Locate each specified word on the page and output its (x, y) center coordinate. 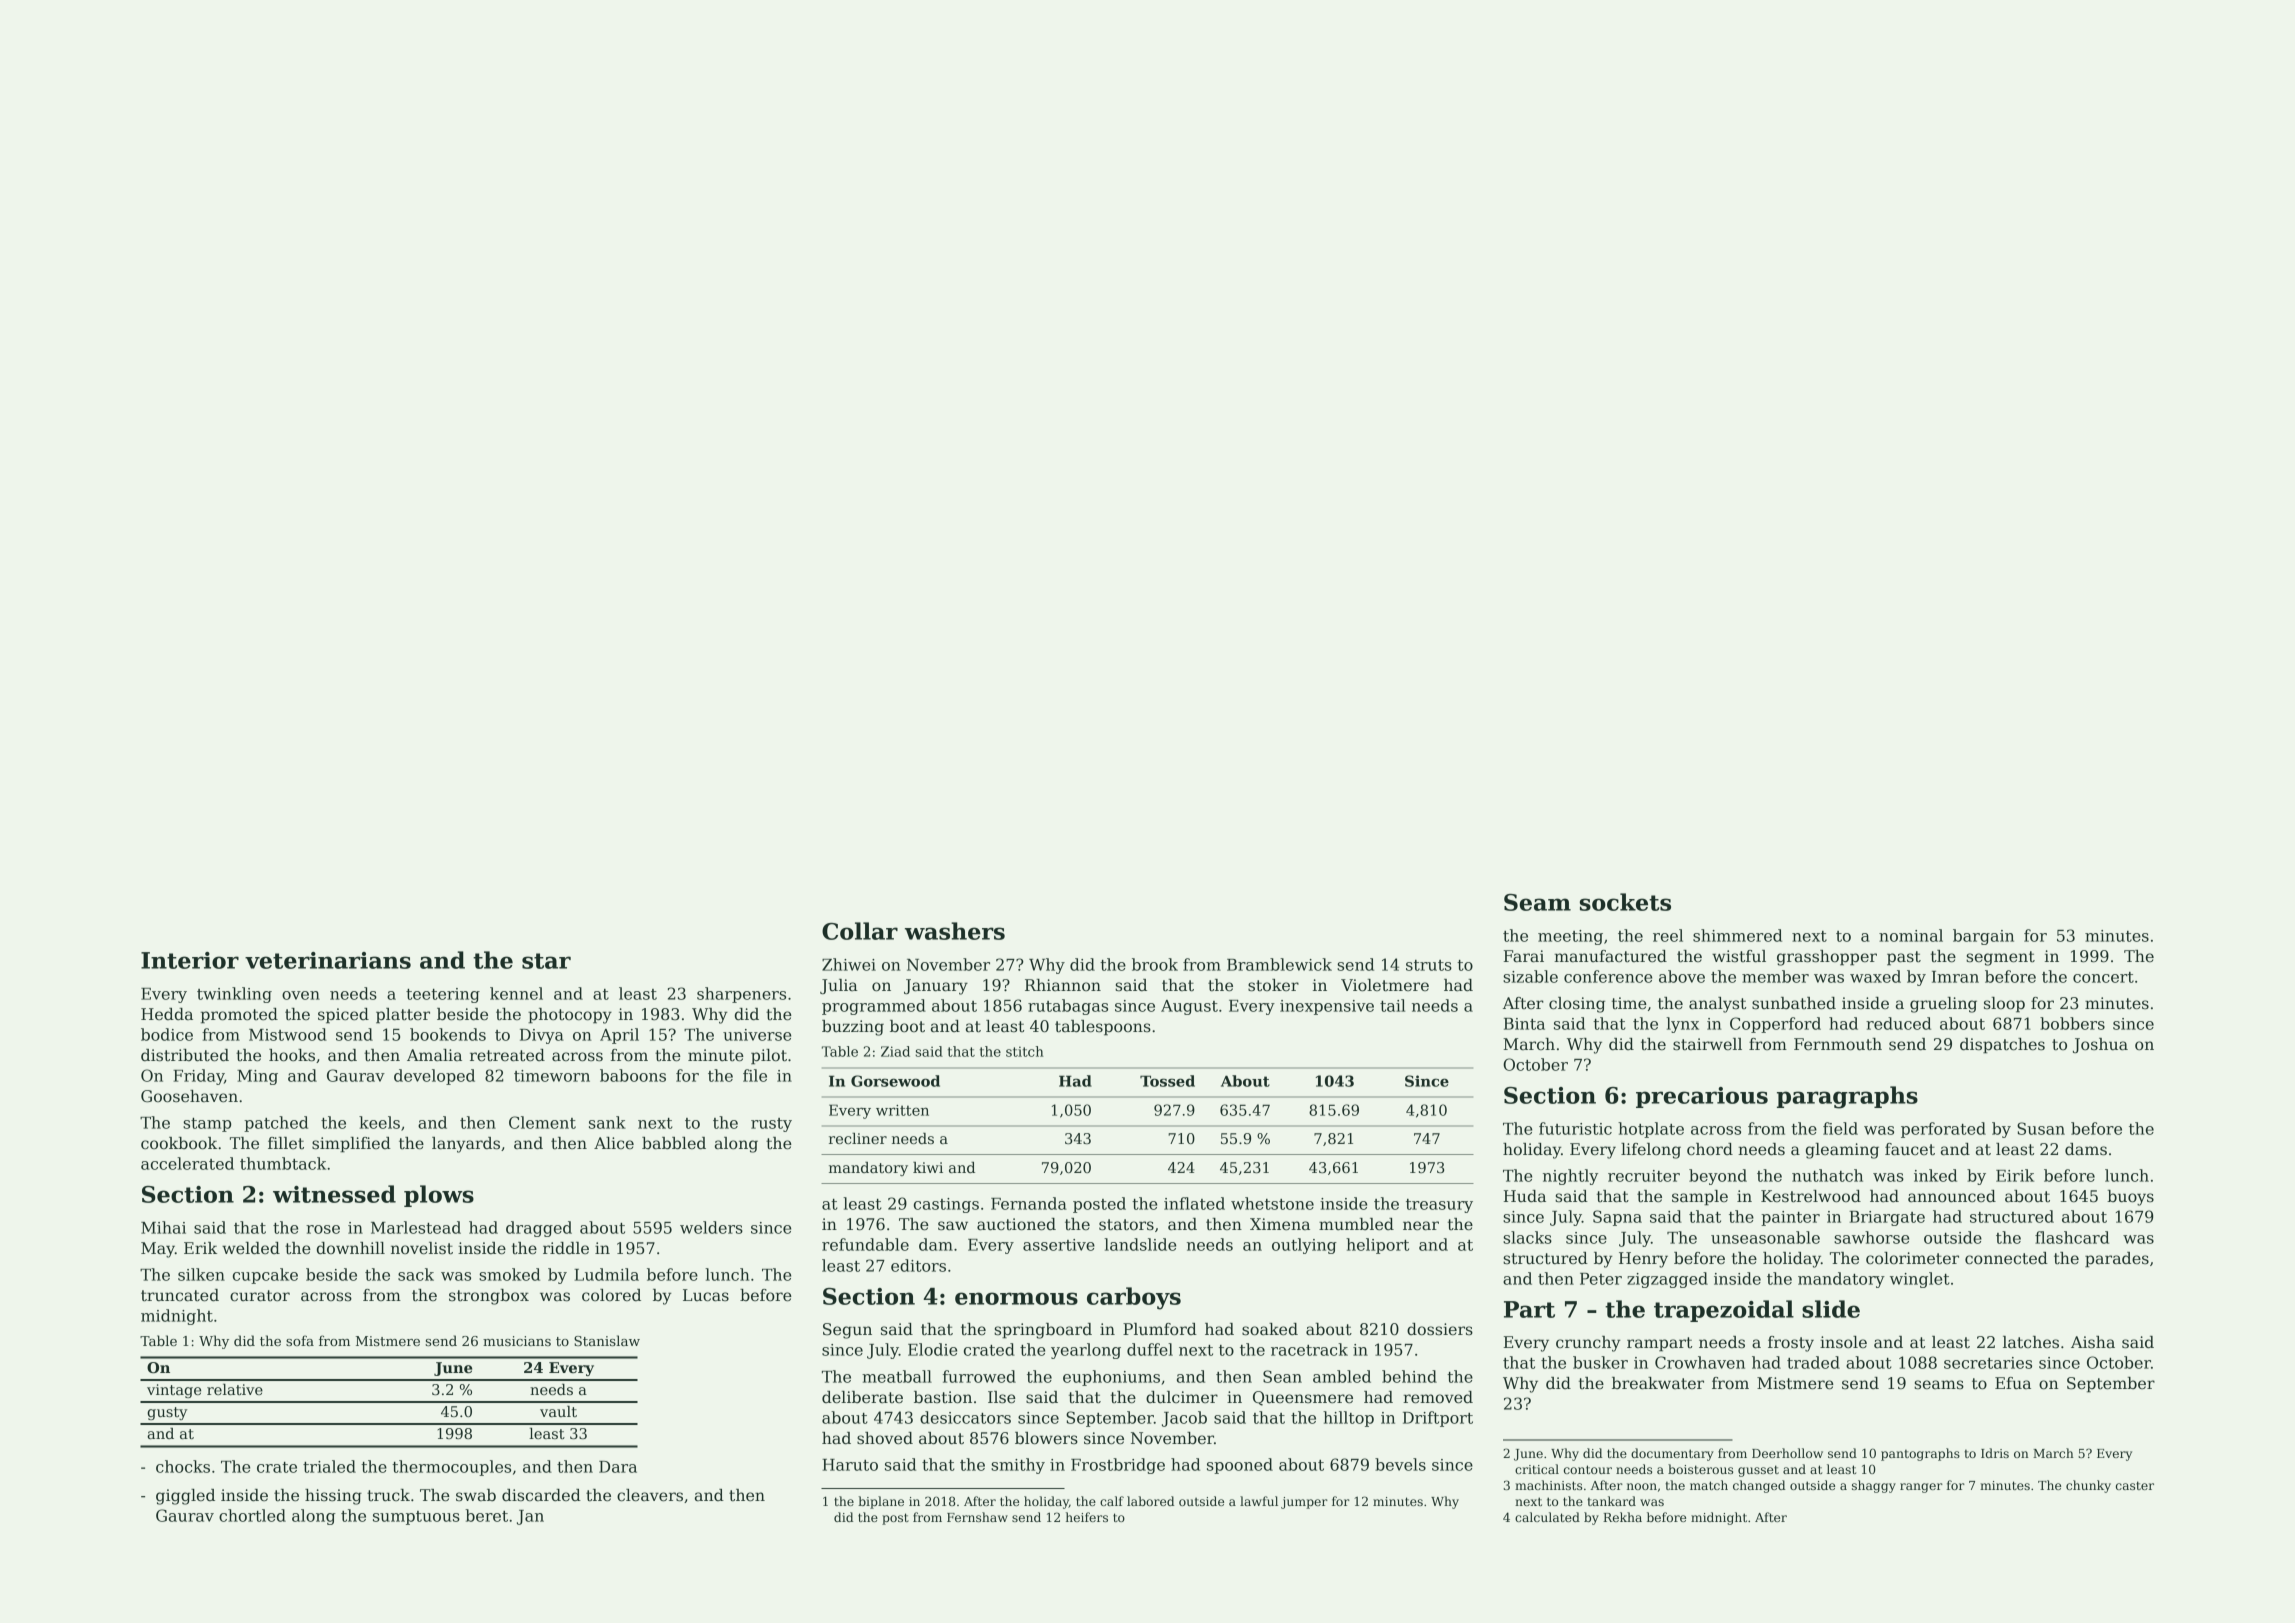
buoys (2130, 1198)
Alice (614, 1143)
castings (946, 1205)
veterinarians (328, 960)
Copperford (1775, 1025)
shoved (885, 1438)
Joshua (2100, 1045)
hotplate (1651, 1130)
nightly (1570, 1177)
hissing (333, 1497)
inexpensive (1327, 1007)
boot (907, 1026)
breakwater (1658, 1383)
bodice (167, 1034)
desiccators (965, 1417)
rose (323, 1229)
